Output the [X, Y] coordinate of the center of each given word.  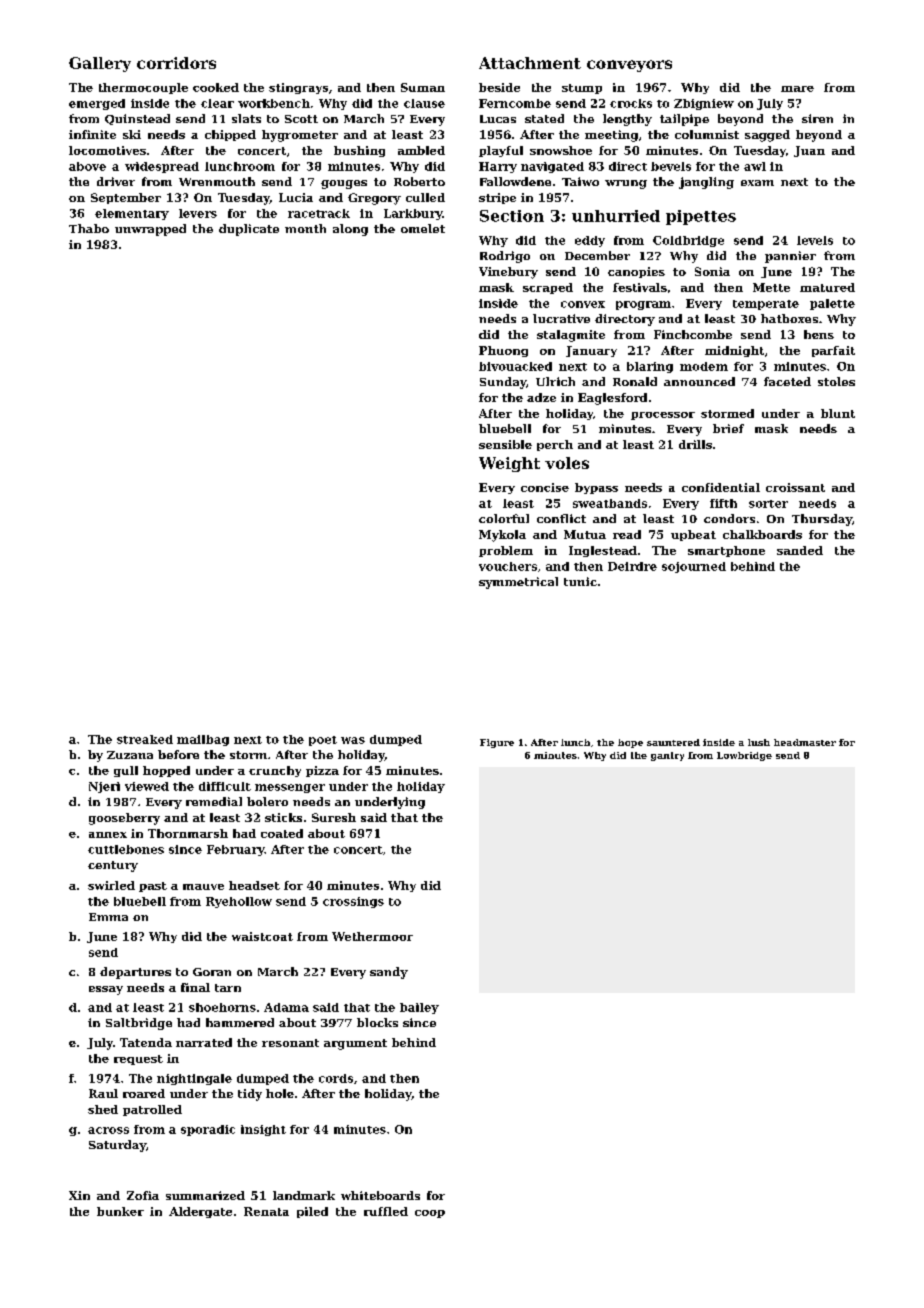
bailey [419, 1008]
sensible [505, 444]
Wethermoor [372, 936]
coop [430, 1214]
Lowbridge [744, 756]
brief [728, 428]
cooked [216, 87]
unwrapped [150, 230]
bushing [359, 151]
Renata [266, 1211]
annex [108, 835]
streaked [145, 739]
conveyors [629, 66]
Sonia [712, 271]
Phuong [503, 351]
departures [135, 973]
